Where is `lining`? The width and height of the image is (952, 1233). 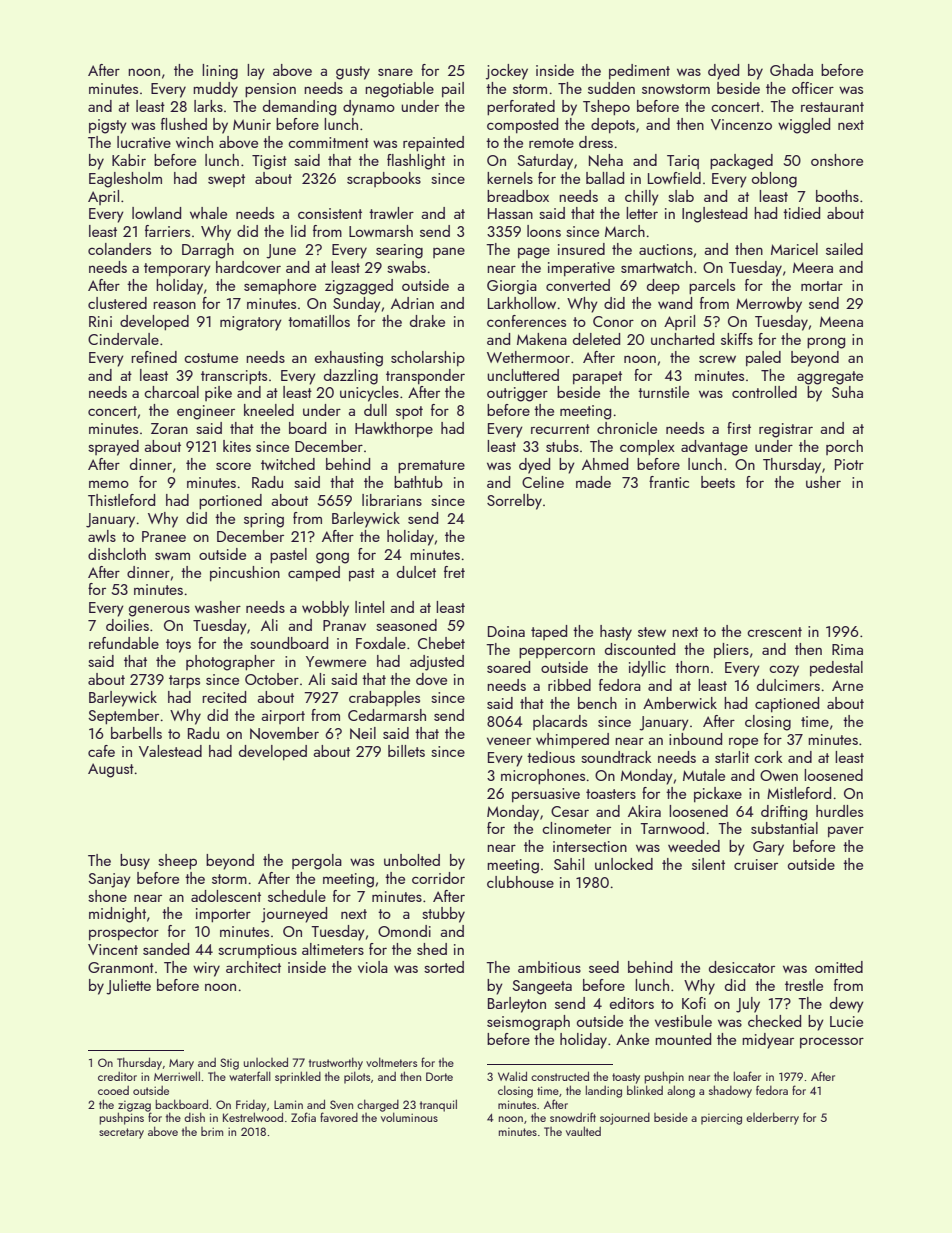
lining is located at coordinates (220, 72).
